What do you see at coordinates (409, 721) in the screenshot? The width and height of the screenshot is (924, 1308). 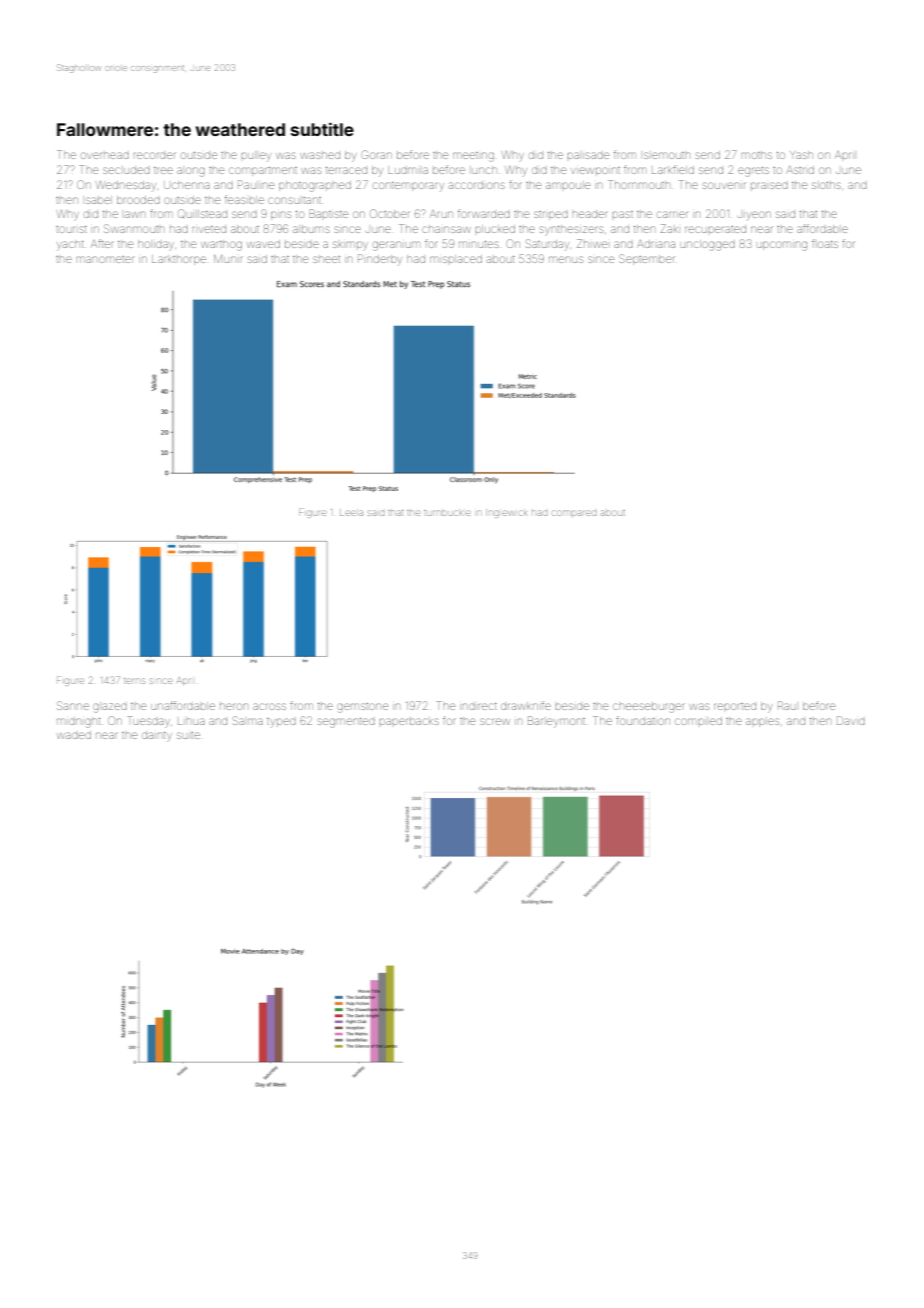 I see `paperbacks` at bounding box center [409, 721].
